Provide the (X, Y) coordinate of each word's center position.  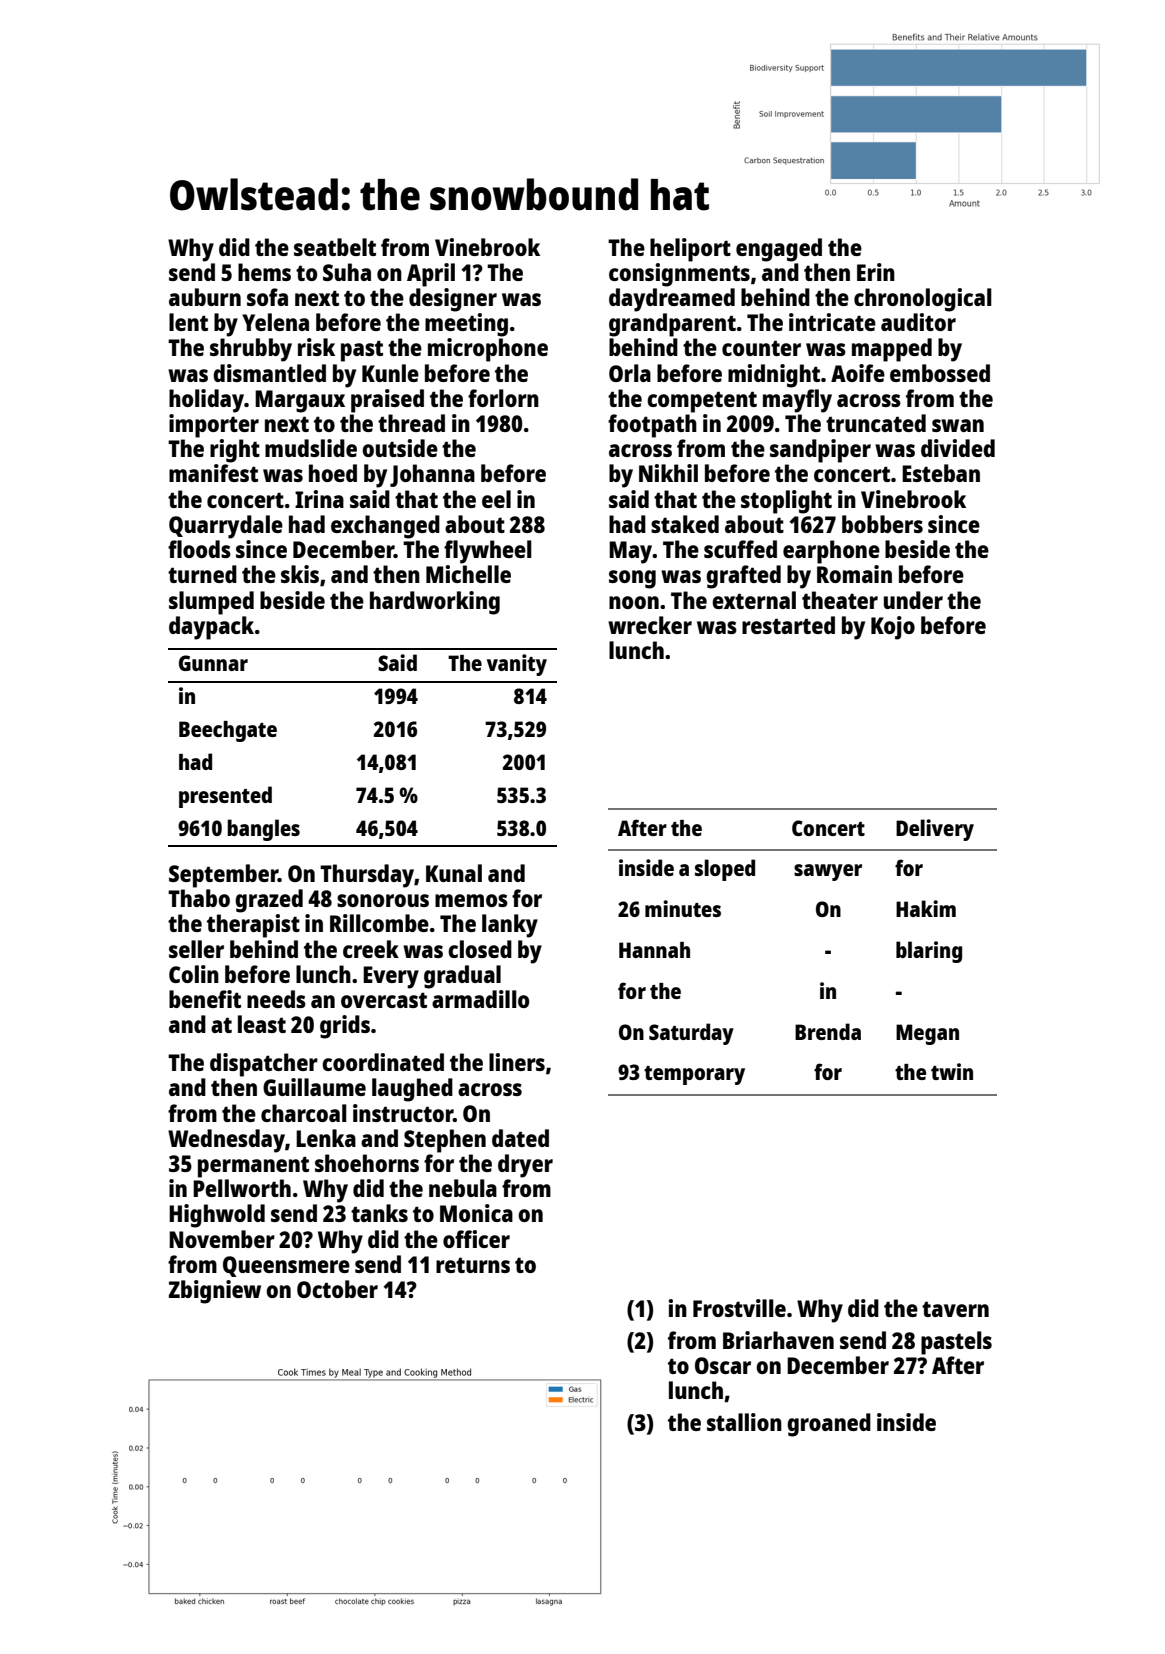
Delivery (935, 830)
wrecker (650, 625)
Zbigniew (215, 1292)
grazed (269, 901)
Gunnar (213, 663)
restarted (788, 625)
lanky (510, 926)
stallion (744, 1422)
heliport (690, 250)
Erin (876, 272)
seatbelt (335, 247)
